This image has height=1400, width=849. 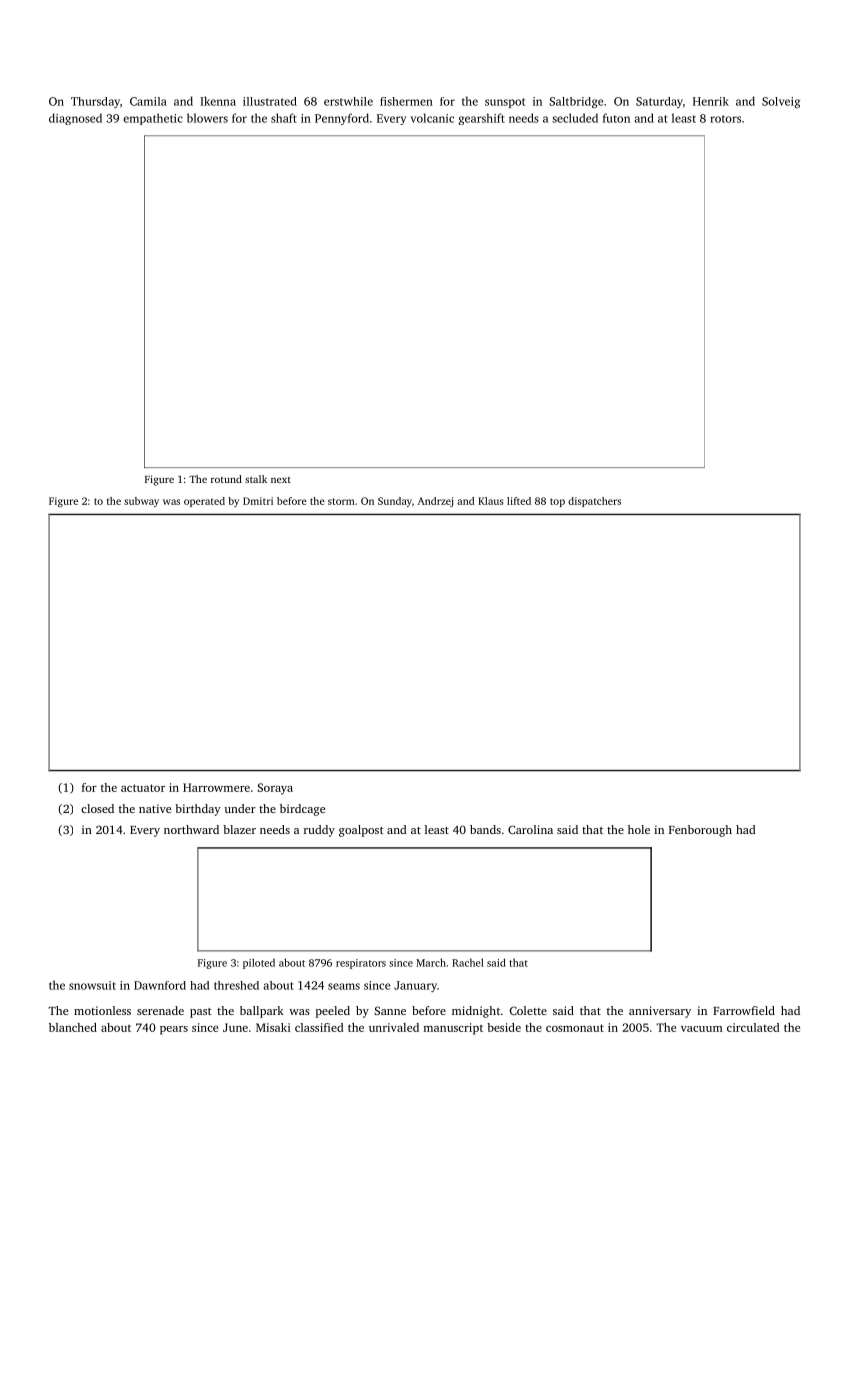 What do you see at coordinates (191, 829) in the image?
I see `northward` at bounding box center [191, 829].
